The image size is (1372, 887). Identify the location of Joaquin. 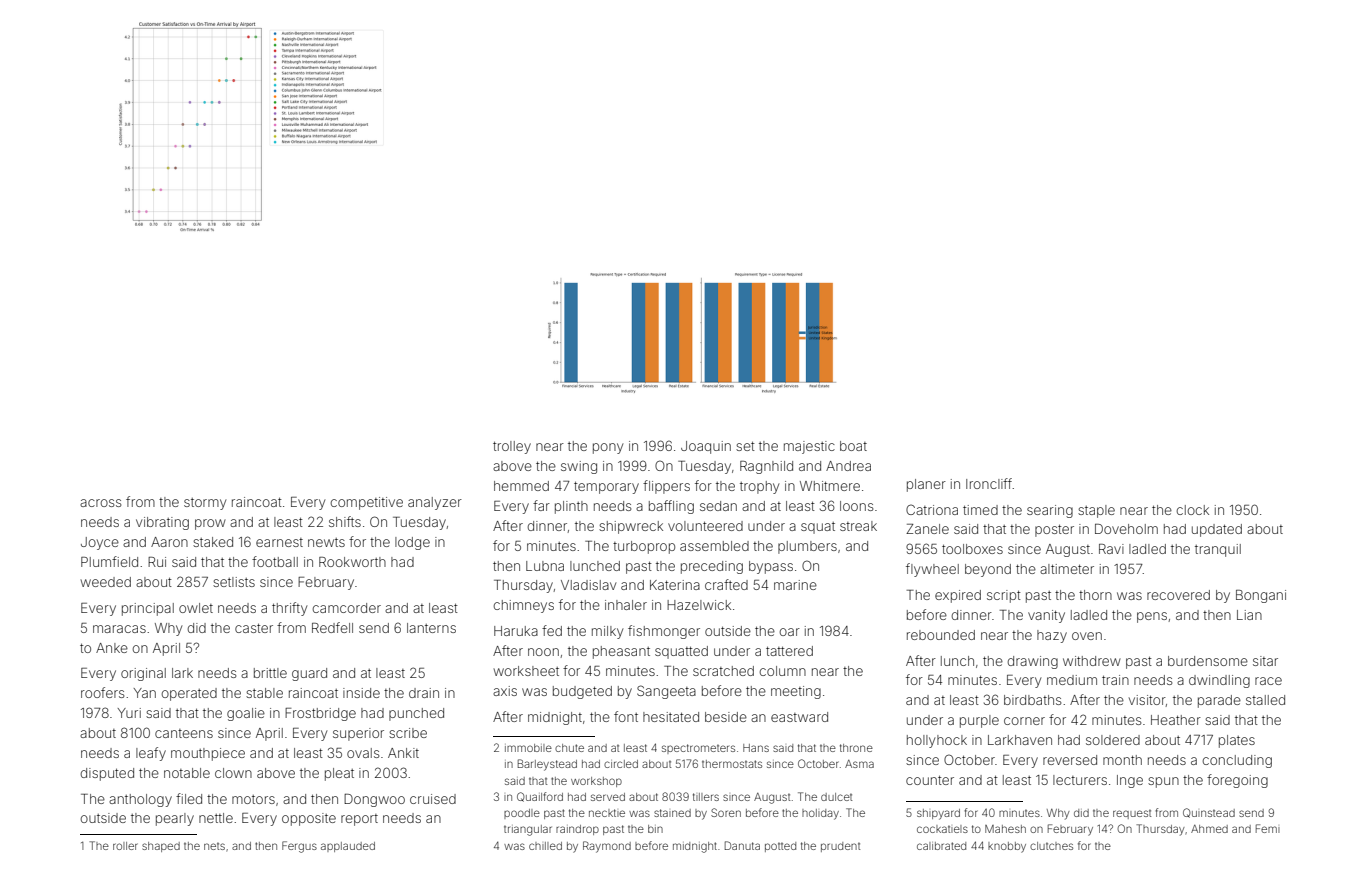
(706, 447).
